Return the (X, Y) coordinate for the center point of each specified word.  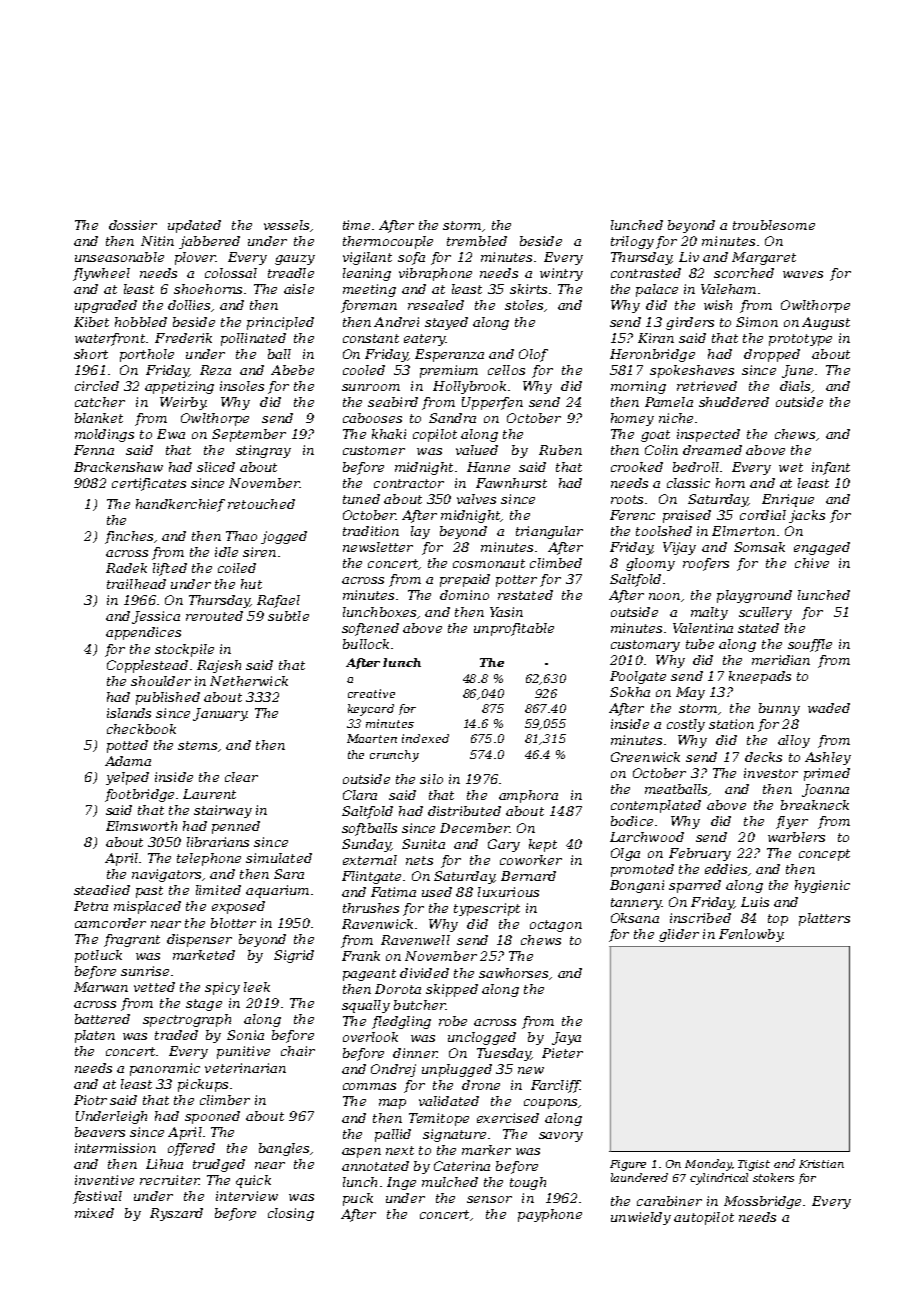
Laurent (209, 794)
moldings (104, 435)
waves (803, 274)
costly (686, 725)
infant (831, 468)
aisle (299, 289)
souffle (810, 645)
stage (204, 1005)
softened (370, 629)
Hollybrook (469, 387)
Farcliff (555, 1086)
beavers (100, 1132)
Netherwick (249, 681)
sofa (411, 258)
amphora (528, 796)
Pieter (562, 1053)
